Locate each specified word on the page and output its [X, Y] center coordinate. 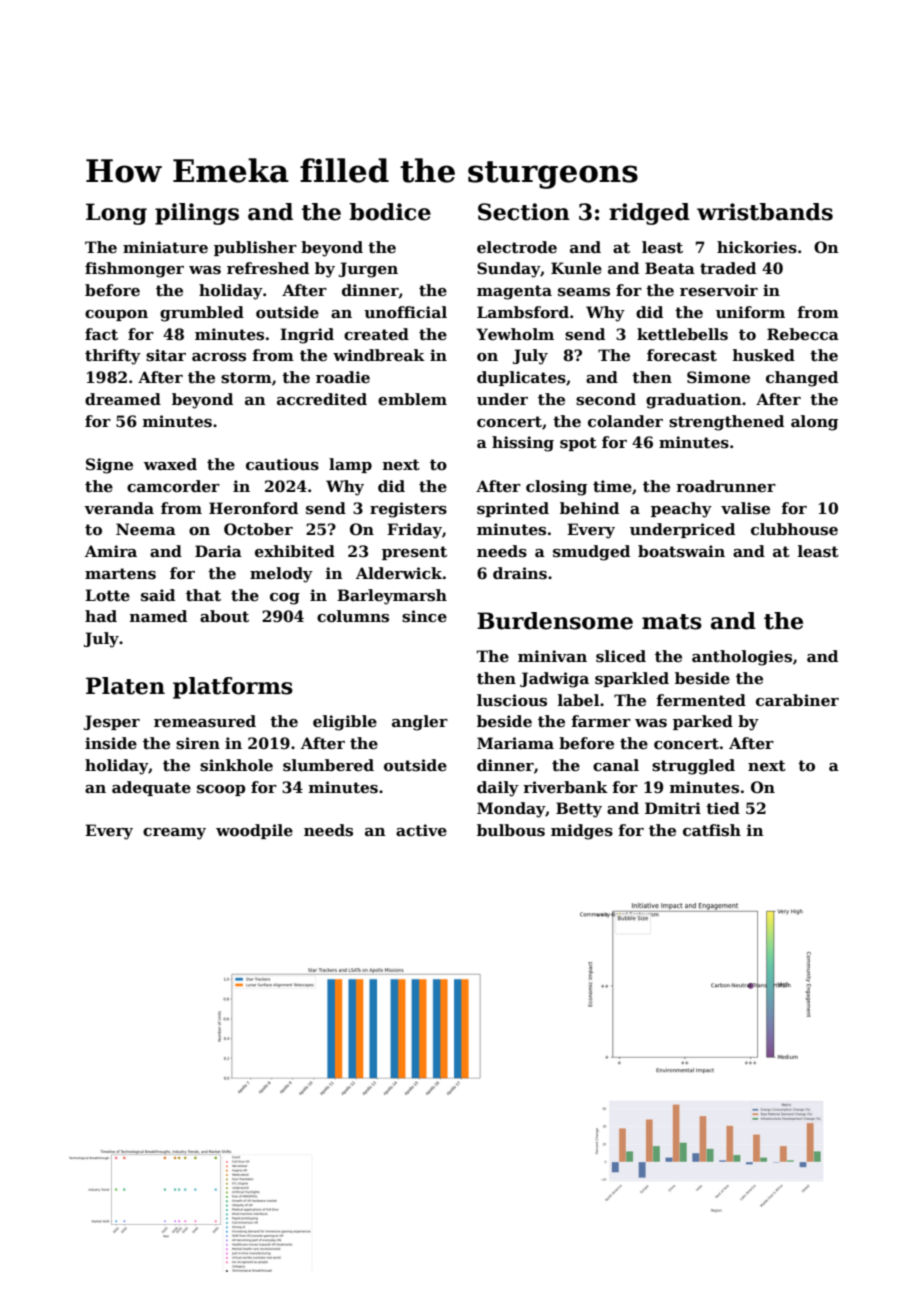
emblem [412, 399]
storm [246, 377]
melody [281, 575]
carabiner [797, 700]
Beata [670, 268]
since [424, 616]
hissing [523, 444]
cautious [282, 464]
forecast [682, 355]
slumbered [328, 765]
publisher [255, 248]
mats [672, 622]
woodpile [254, 831]
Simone [718, 377]
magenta [514, 292]
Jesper [112, 722]
